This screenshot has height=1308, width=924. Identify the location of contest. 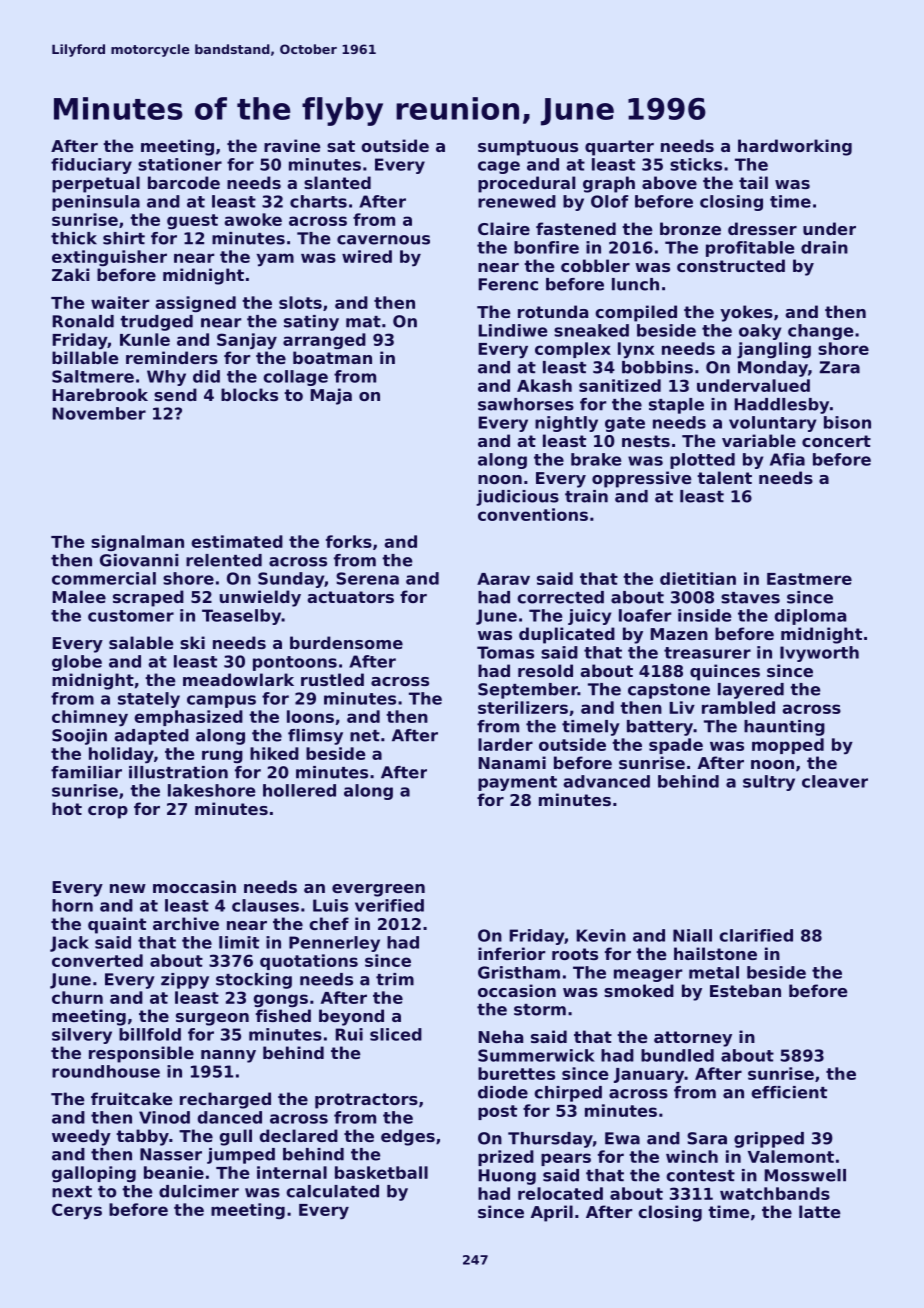
(700, 1176).
